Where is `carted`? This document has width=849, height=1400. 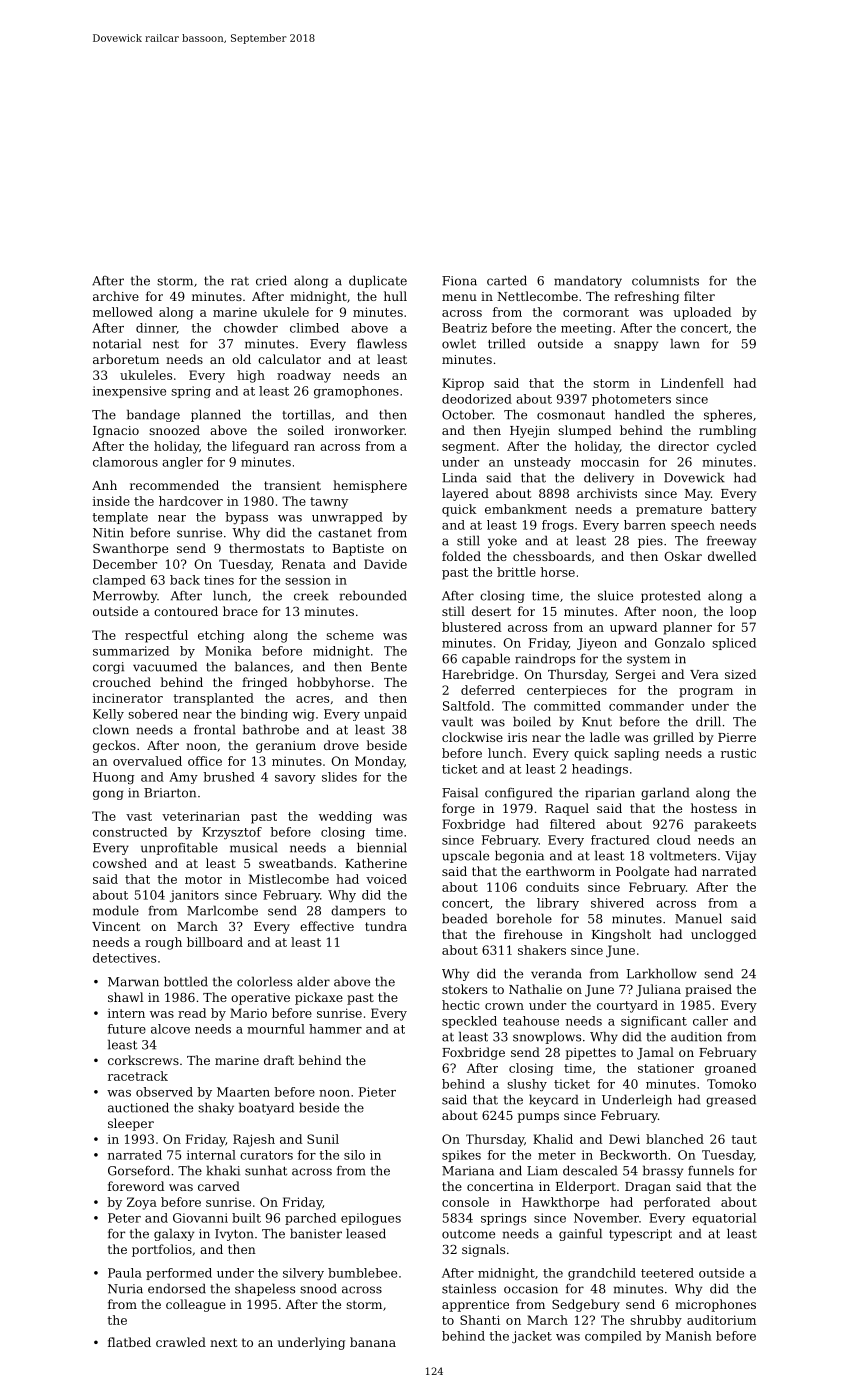
carted is located at coordinates (507, 280).
